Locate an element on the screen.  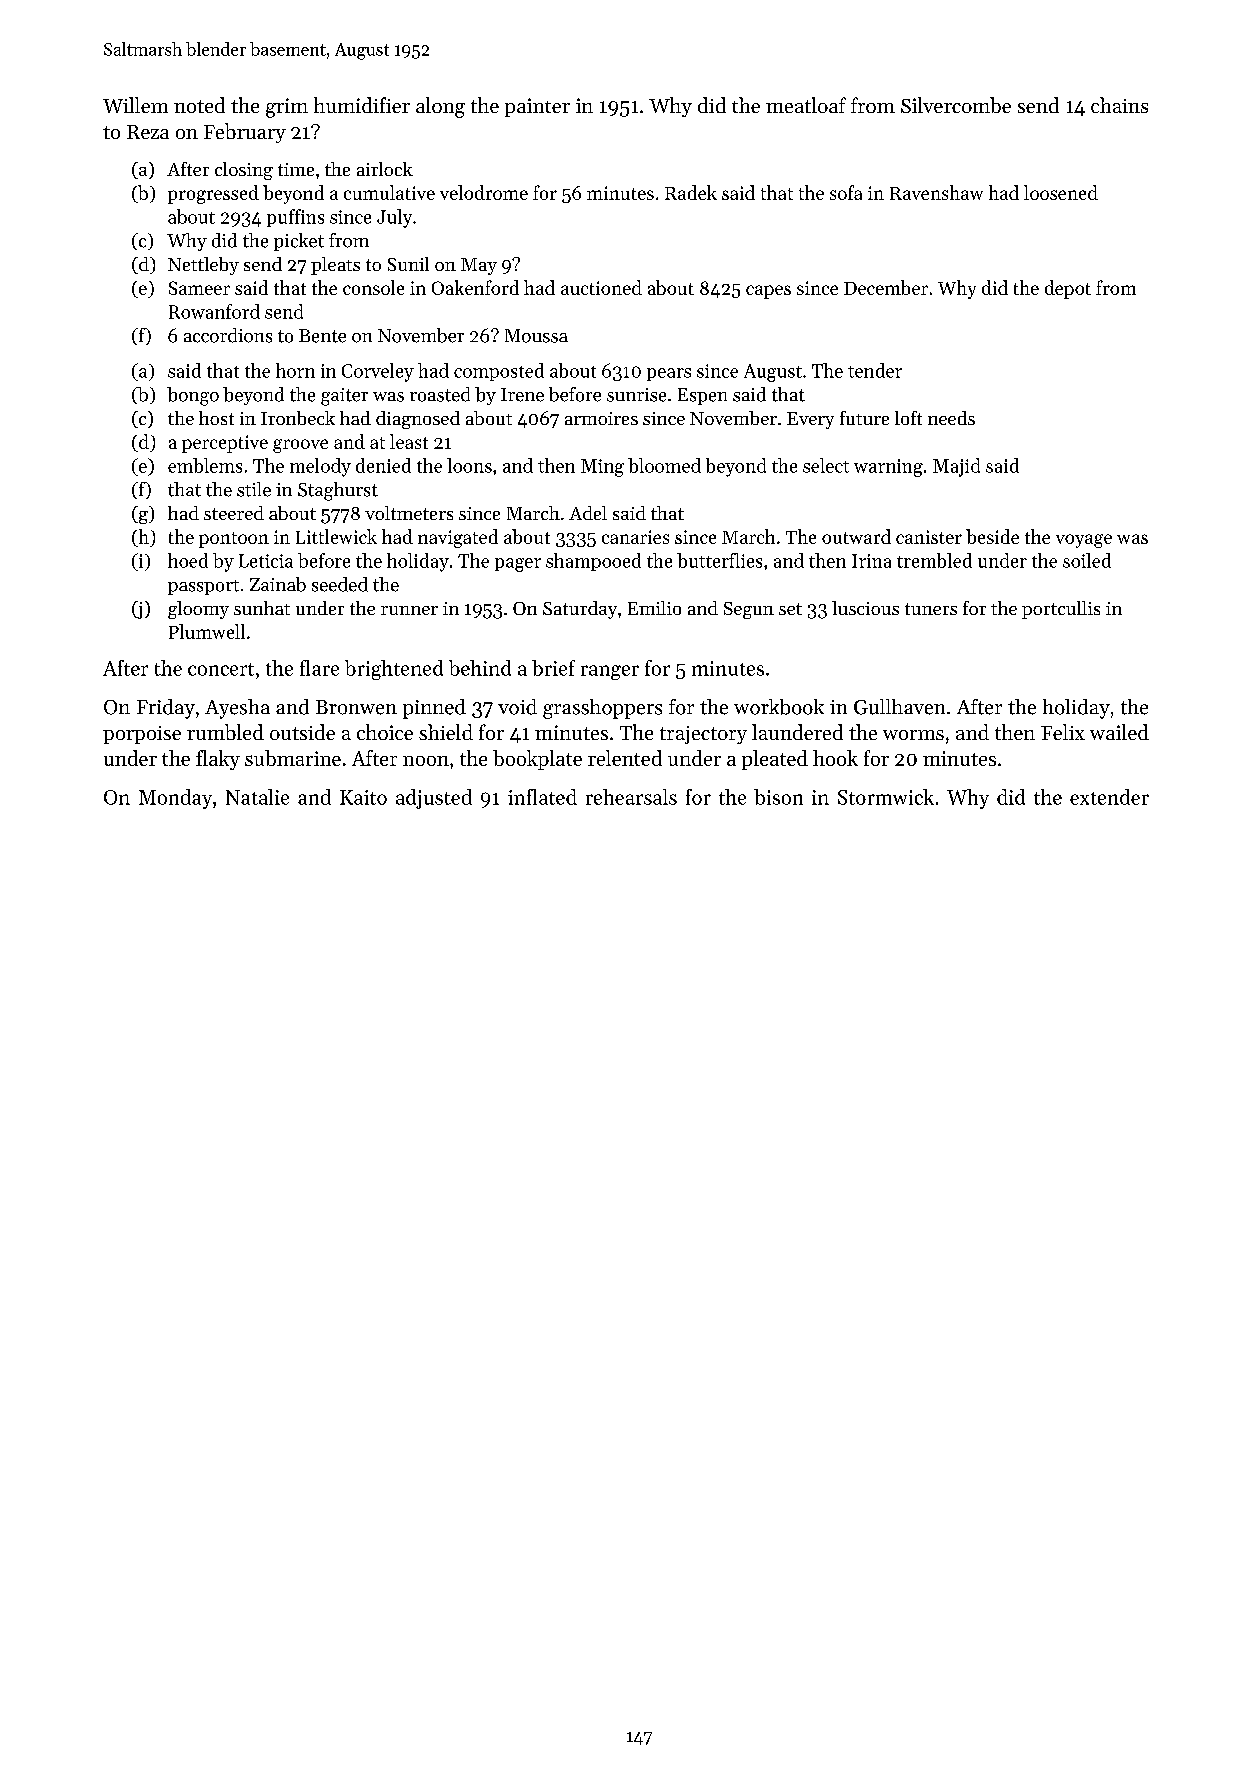
December is located at coordinates (886, 287).
